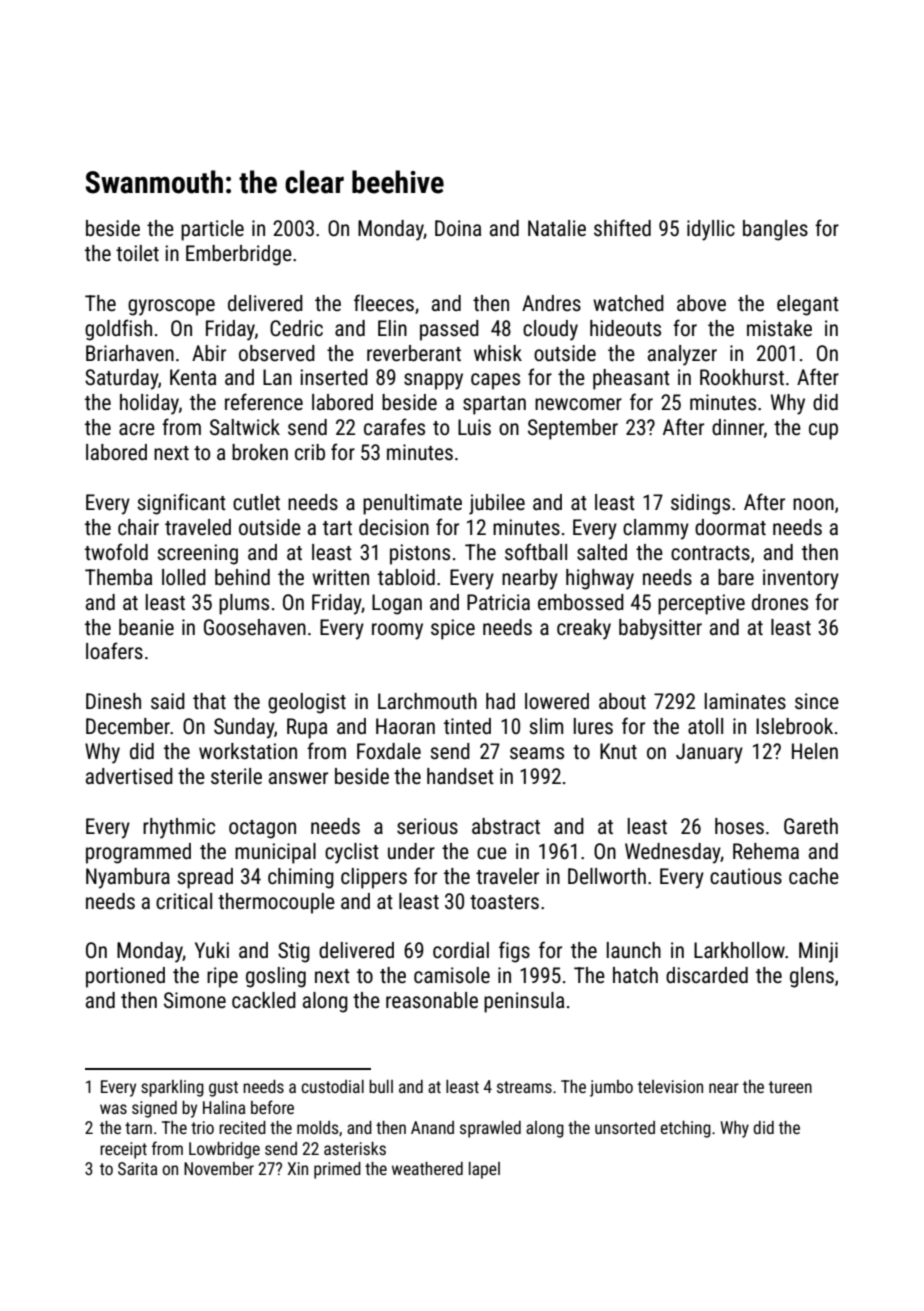 The image size is (924, 1311). I want to click on toilet, so click(137, 253).
